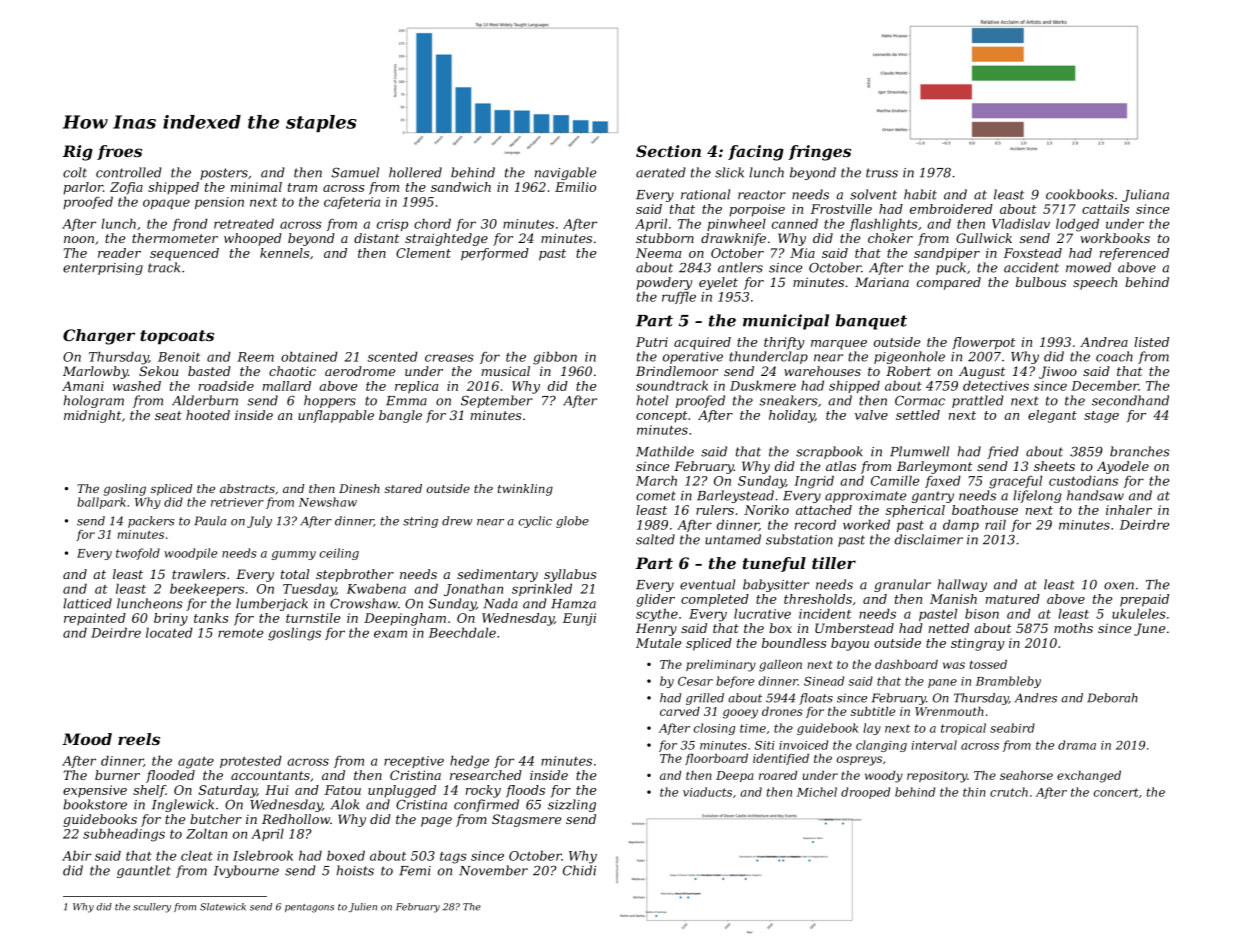  What do you see at coordinates (661, 417) in the document?
I see `concept` at bounding box center [661, 417].
